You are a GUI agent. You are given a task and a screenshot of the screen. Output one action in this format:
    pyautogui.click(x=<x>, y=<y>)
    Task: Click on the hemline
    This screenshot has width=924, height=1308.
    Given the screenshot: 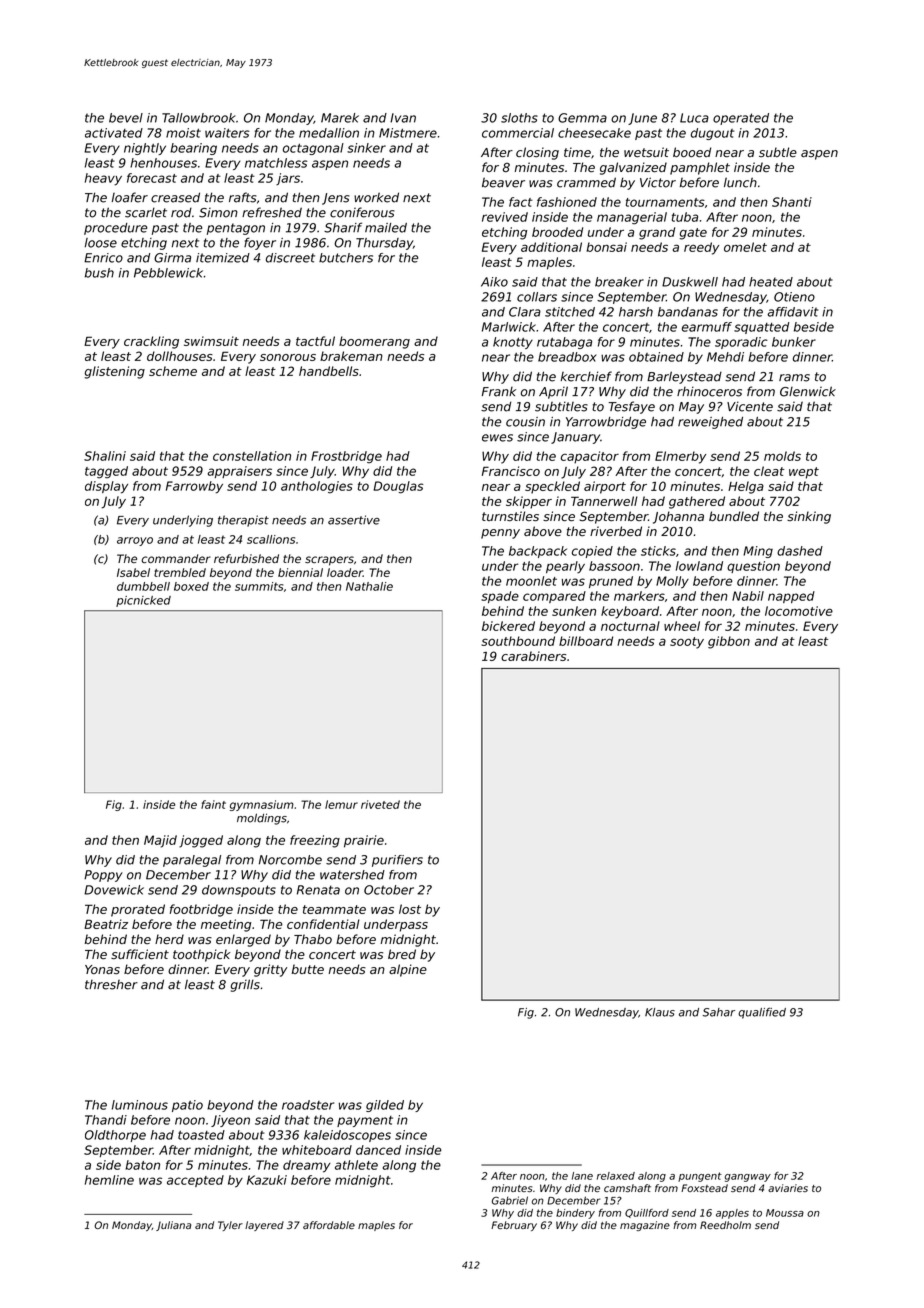 What is the action you would take?
    pyautogui.click(x=109, y=1180)
